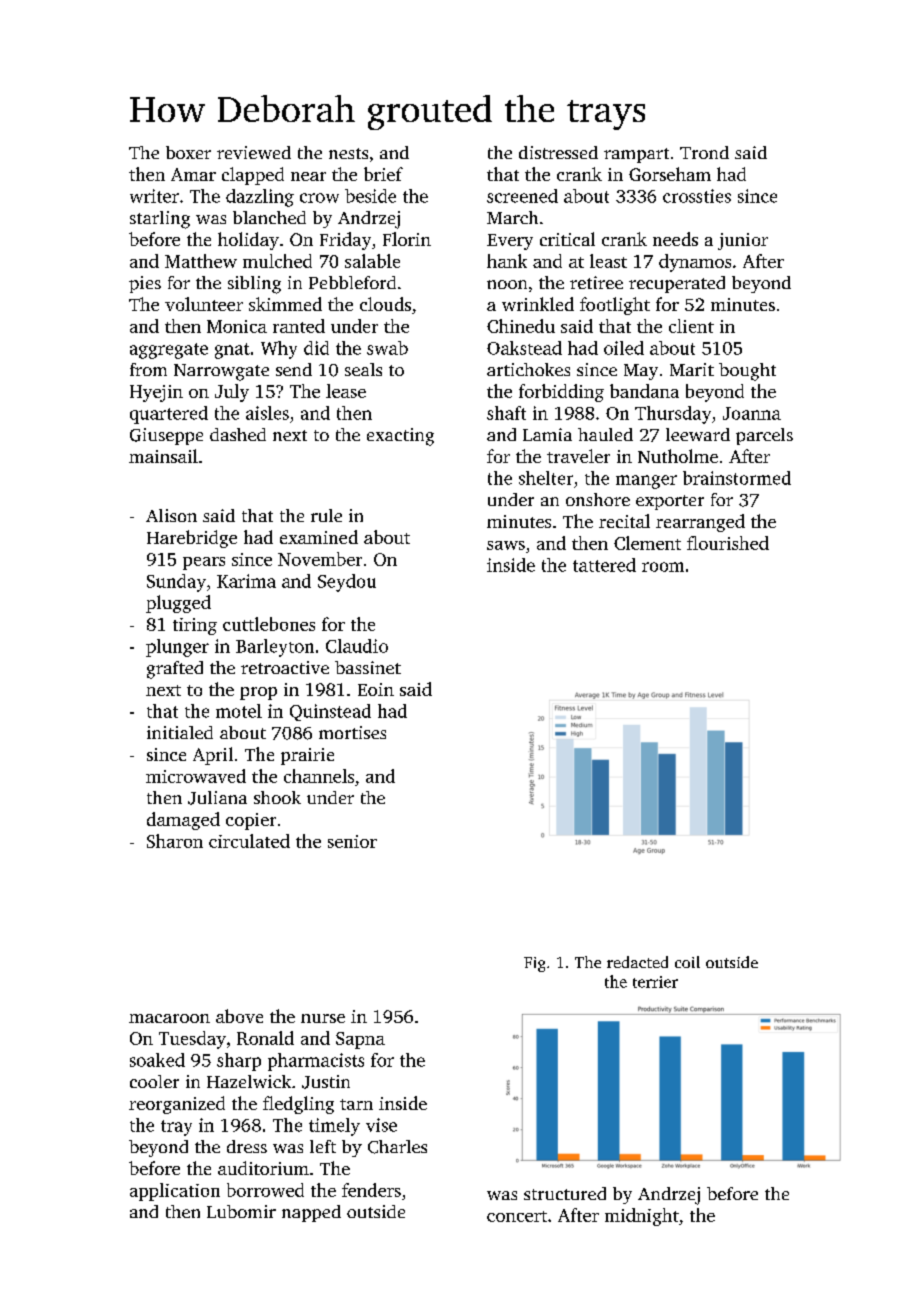 Image resolution: width=924 pixels, height=1314 pixels. I want to click on above, so click(239, 1016).
